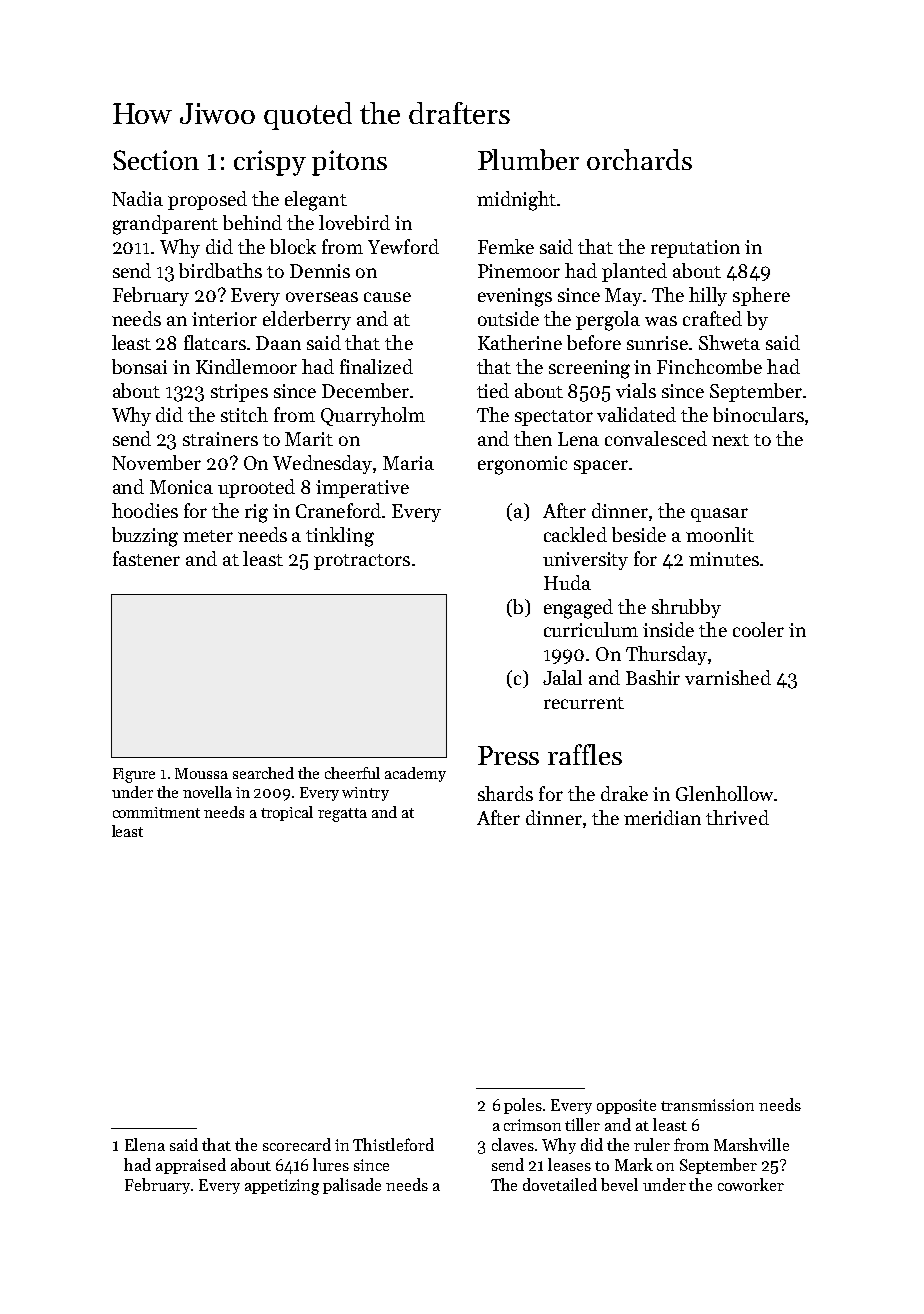 Image resolution: width=924 pixels, height=1314 pixels. I want to click on pitons, so click(349, 163).
